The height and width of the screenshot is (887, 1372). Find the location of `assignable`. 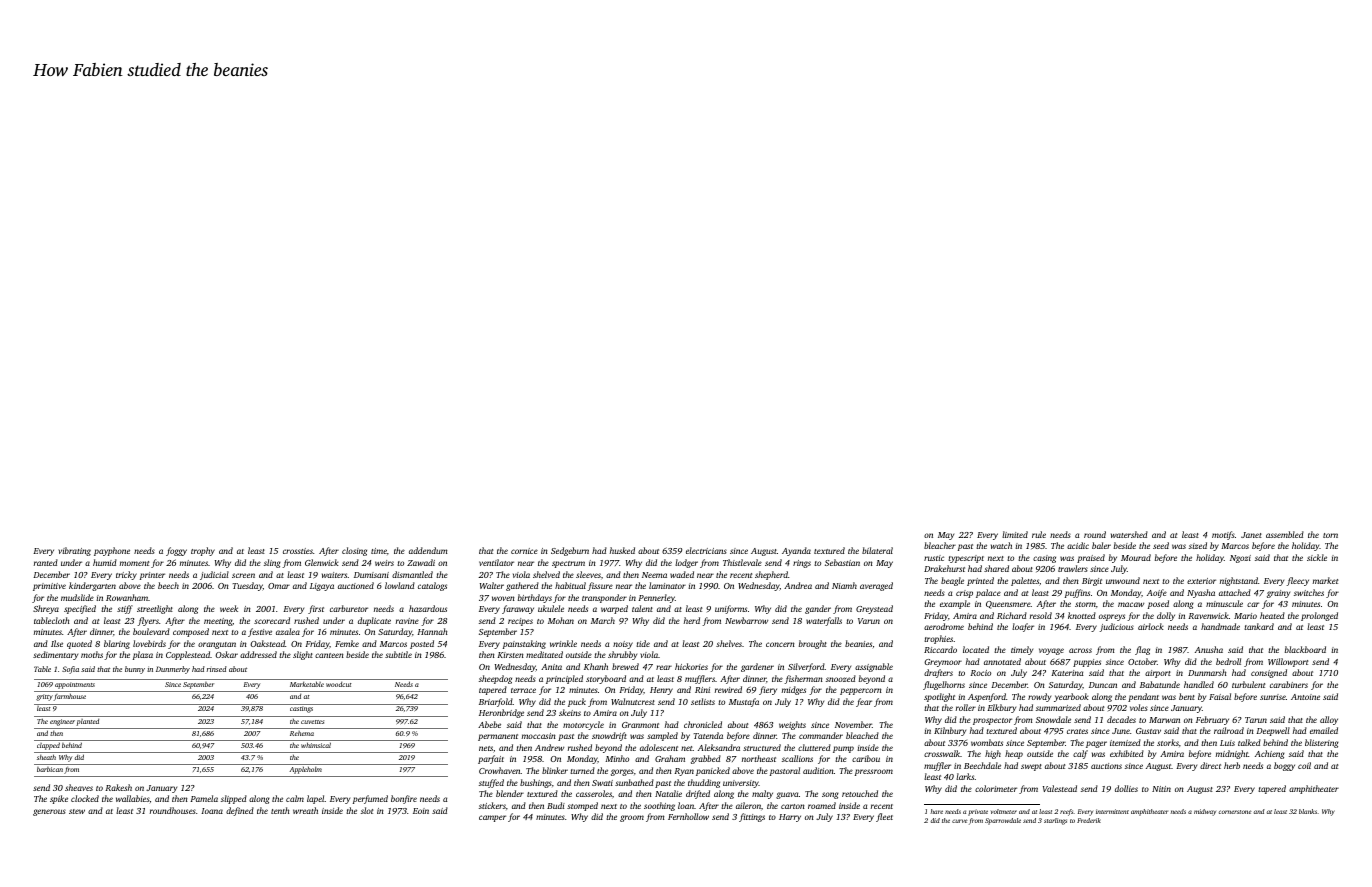

assignable is located at coordinates (874, 667).
